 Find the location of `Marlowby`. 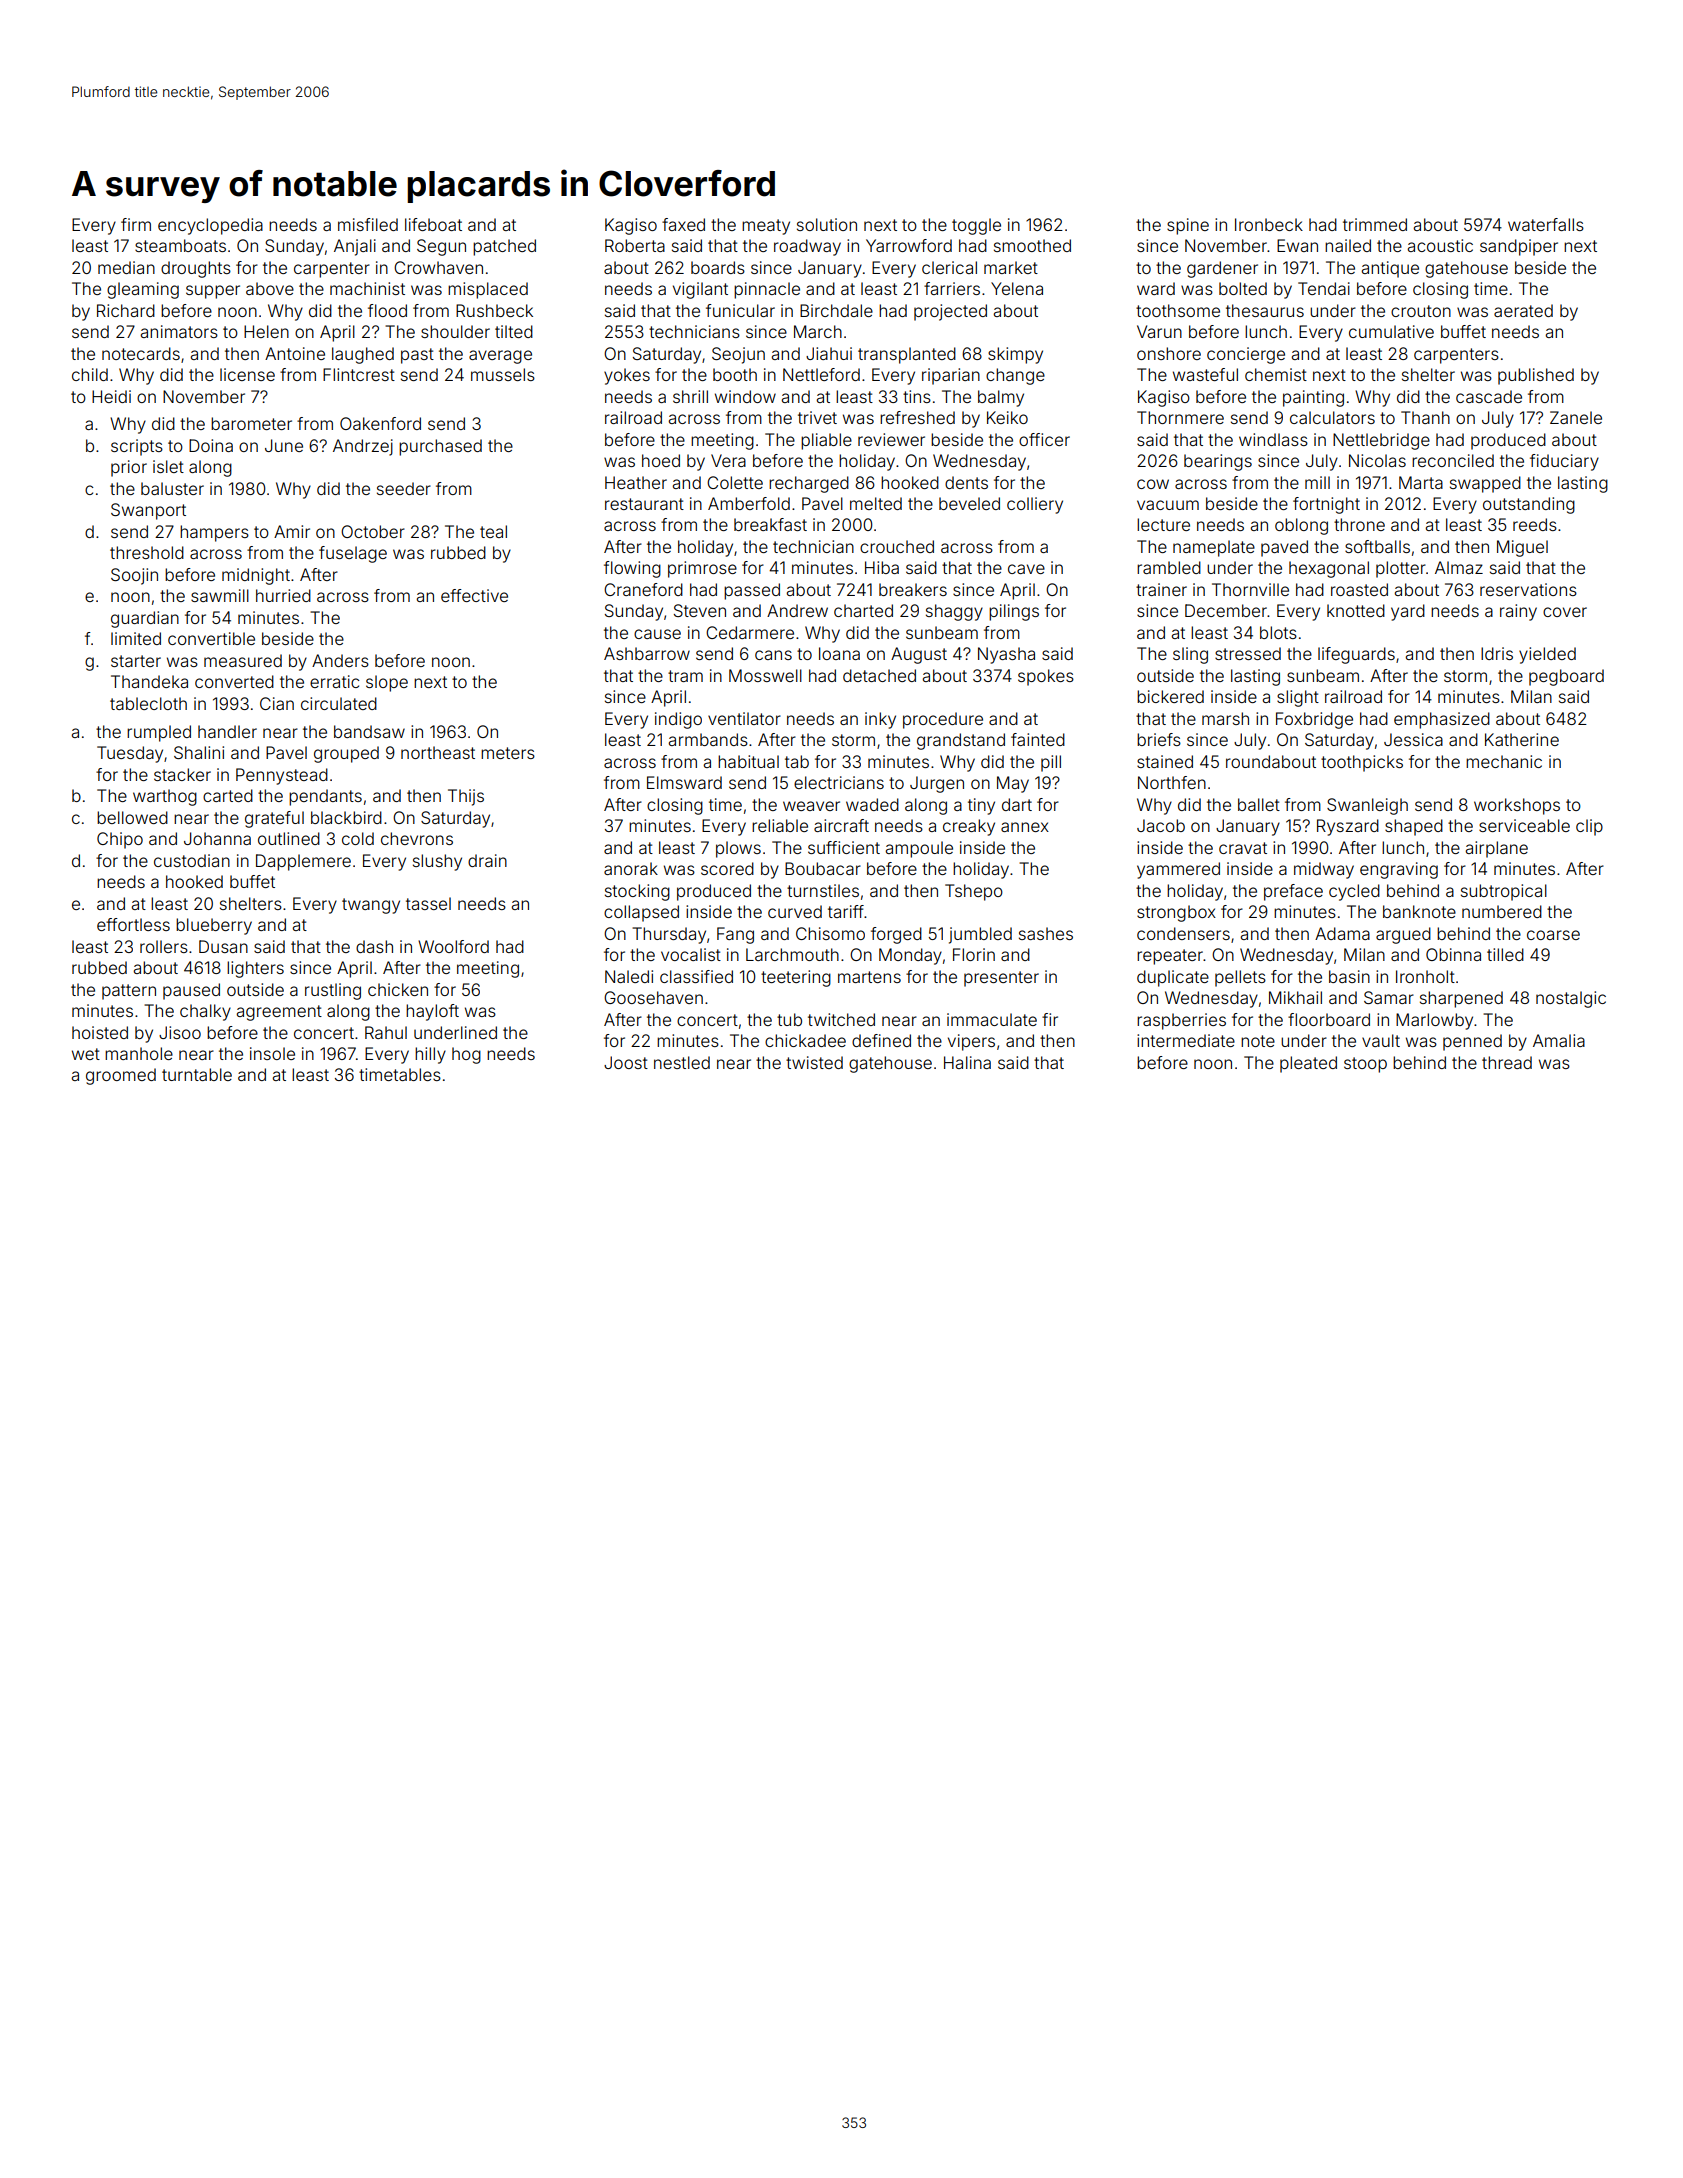

Marlowby is located at coordinates (1434, 1021).
